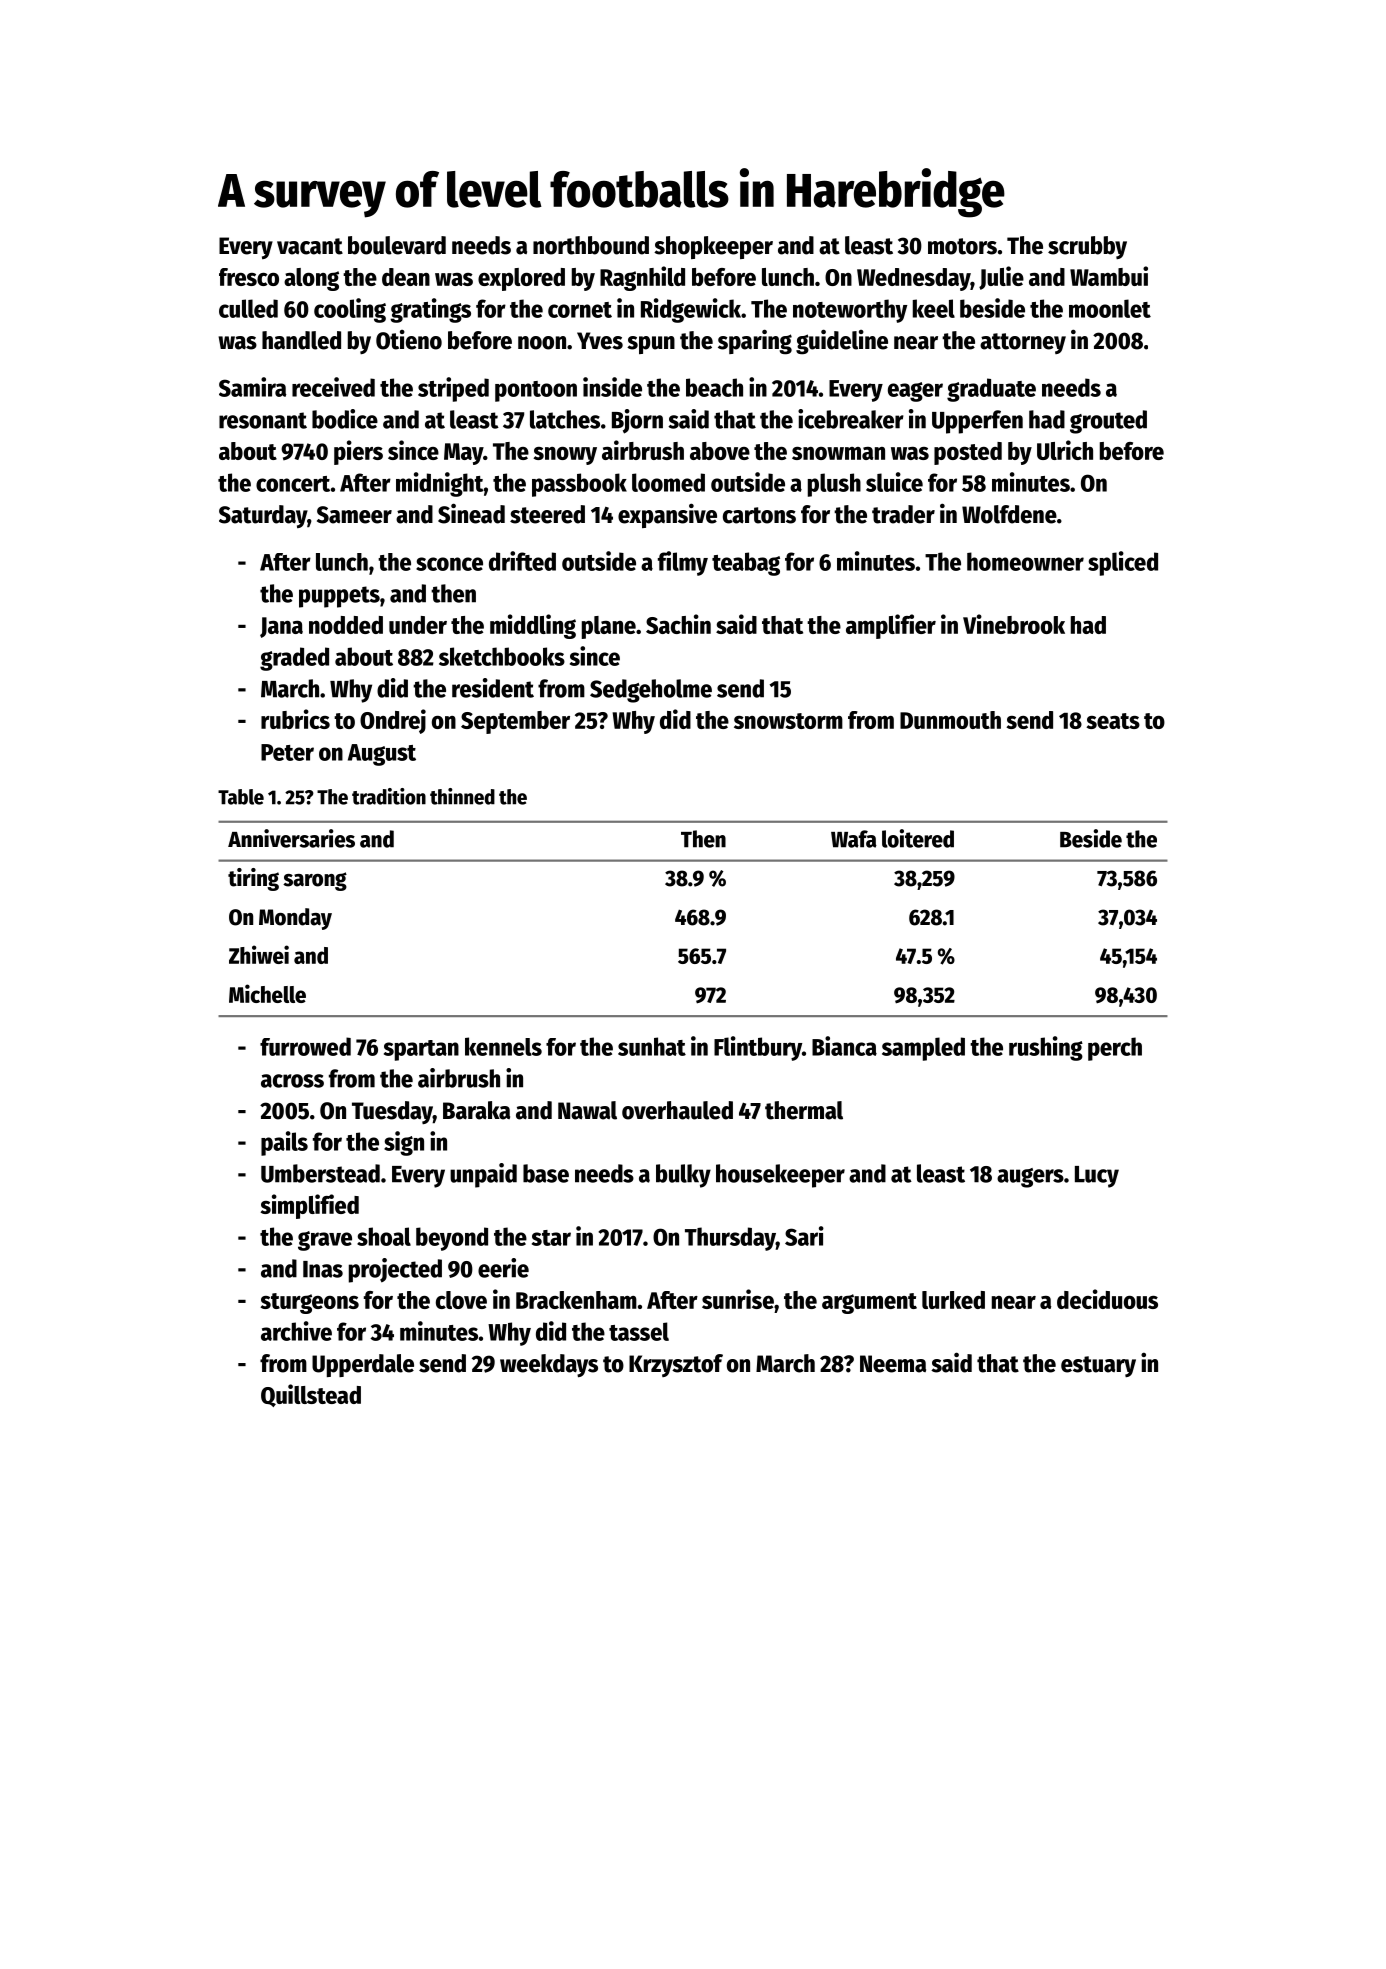 This screenshot has height=1969, width=1386. I want to click on moonlet, so click(1110, 308).
